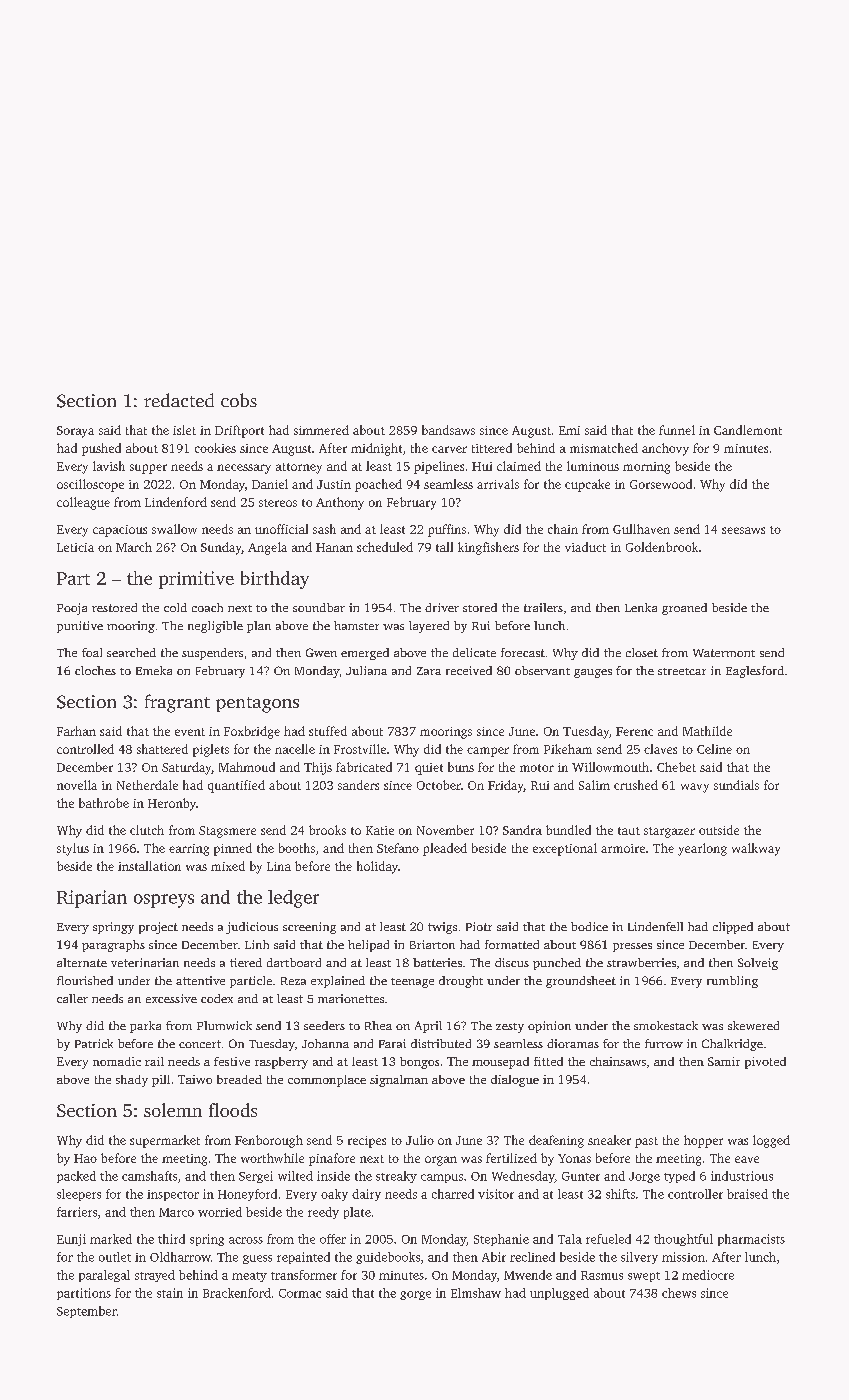  I want to click on helipad, so click(368, 946).
